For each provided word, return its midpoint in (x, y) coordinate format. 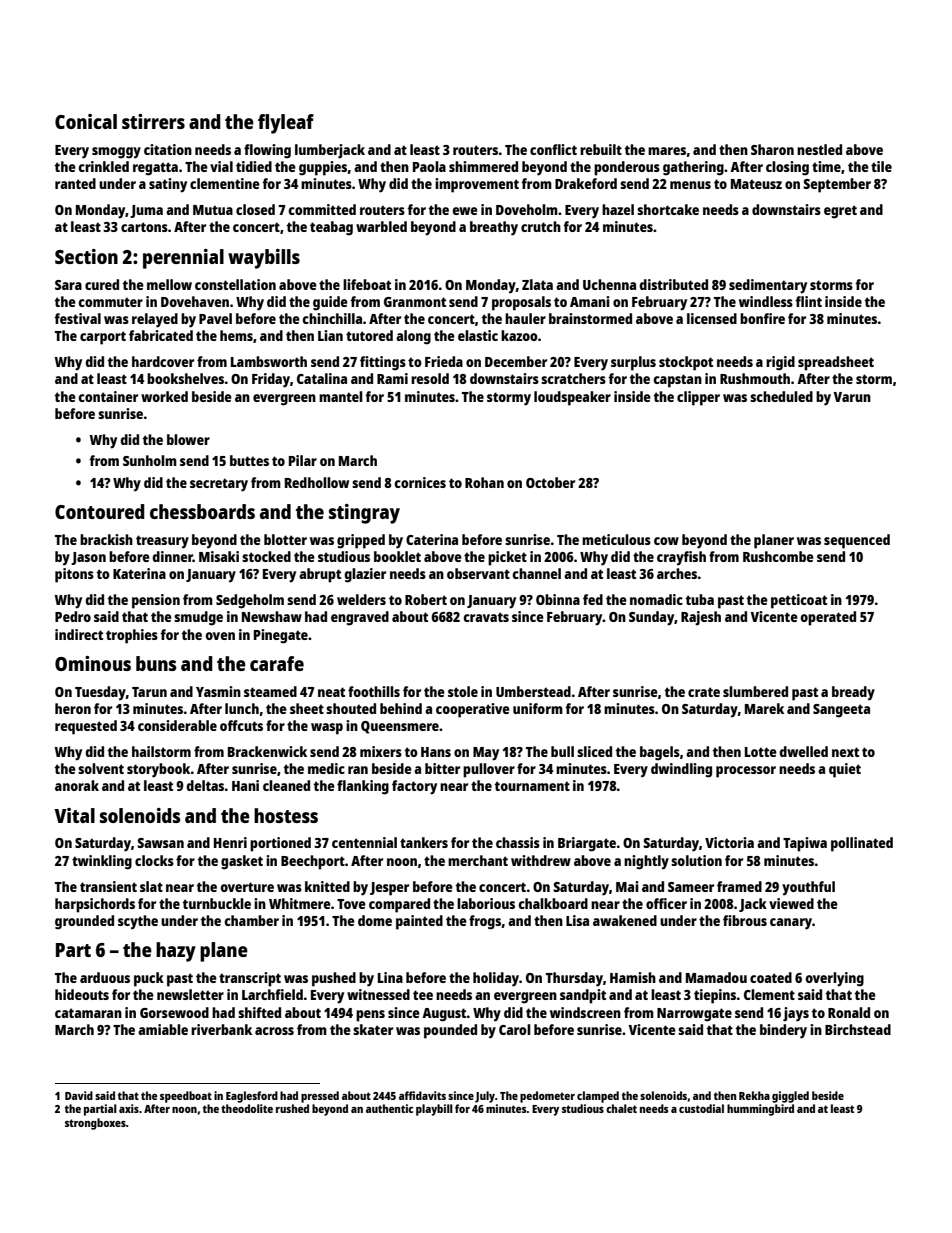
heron (73, 708)
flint (808, 301)
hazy (176, 952)
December (516, 361)
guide (330, 303)
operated (828, 618)
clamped (598, 1097)
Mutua (213, 210)
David (79, 1095)
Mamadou (716, 977)
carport (103, 338)
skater (373, 1029)
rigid (780, 363)
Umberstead (533, 691)
